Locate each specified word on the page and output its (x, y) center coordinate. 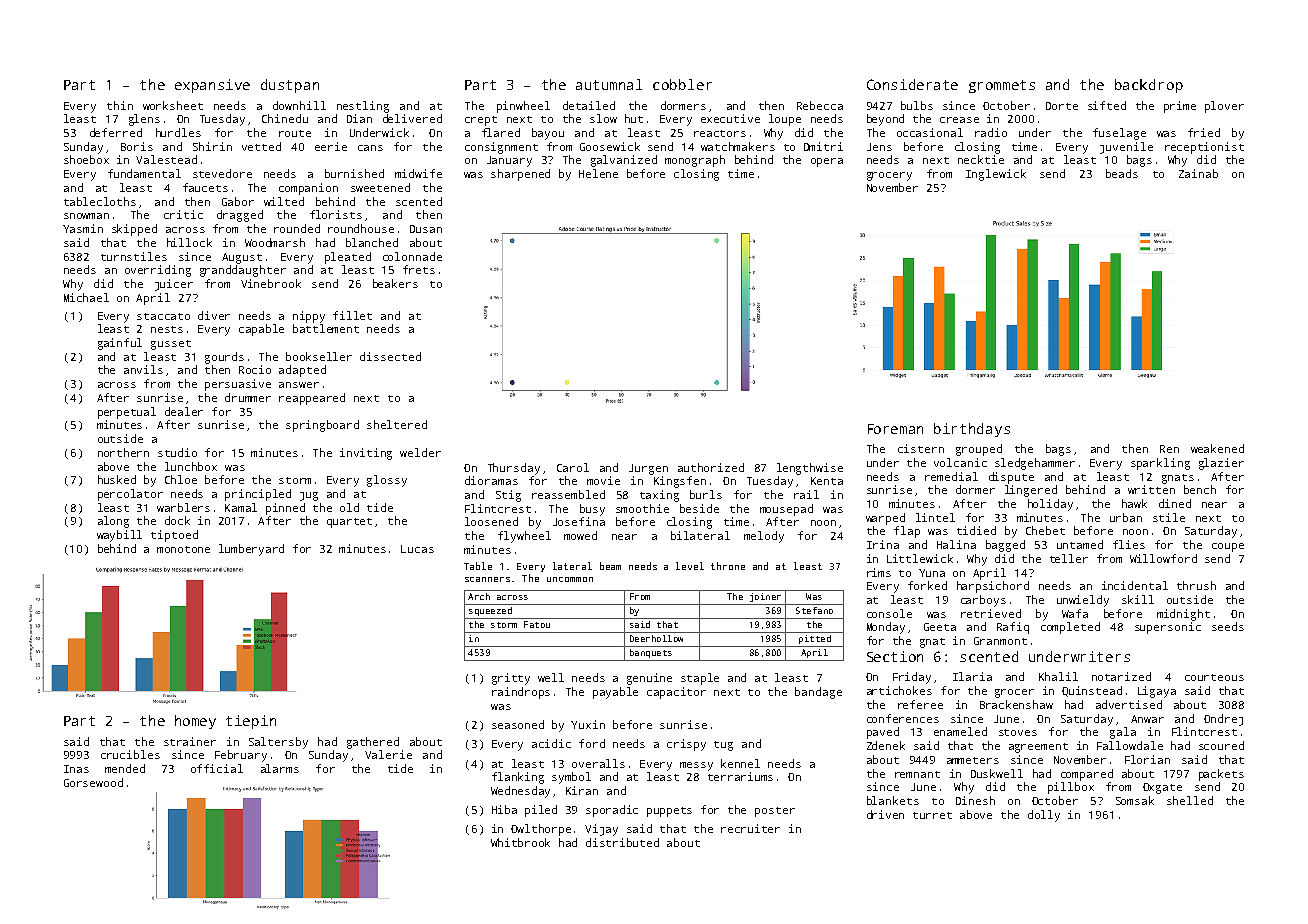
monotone (183, 549)
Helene (598, 173)
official (217, 768)
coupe (1228, 547)
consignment (501, 148)
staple (700, 679)
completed (1070, 628)
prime (1180, 107)
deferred (116, 132)
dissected (390, 356)
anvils (143, 369)
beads (1122, 173)
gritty (511, 679)
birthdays (972, 430)
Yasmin (83, 228)
